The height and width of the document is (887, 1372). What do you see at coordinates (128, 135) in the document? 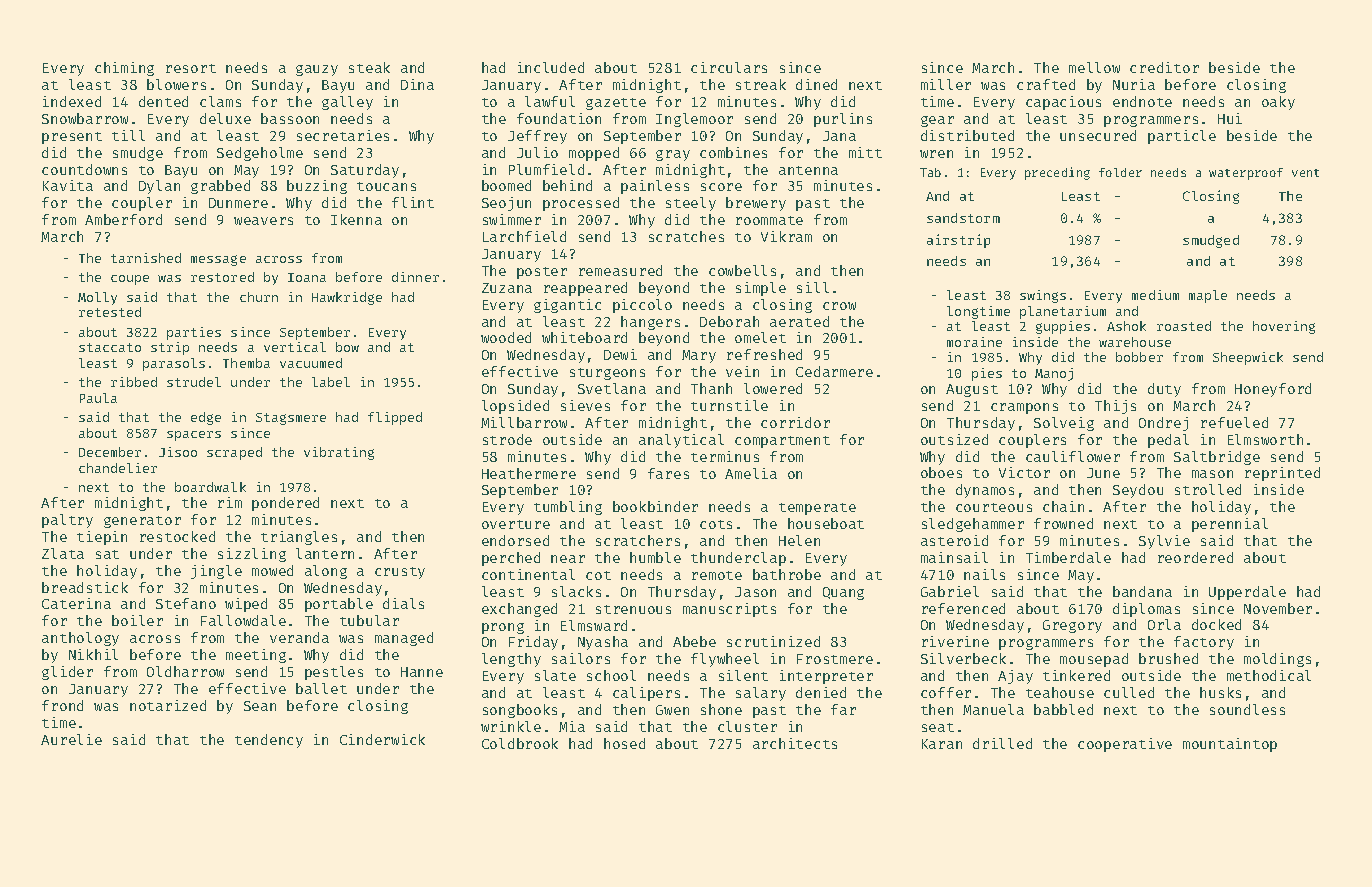
I see `till` at bounding box center [128, 135].
